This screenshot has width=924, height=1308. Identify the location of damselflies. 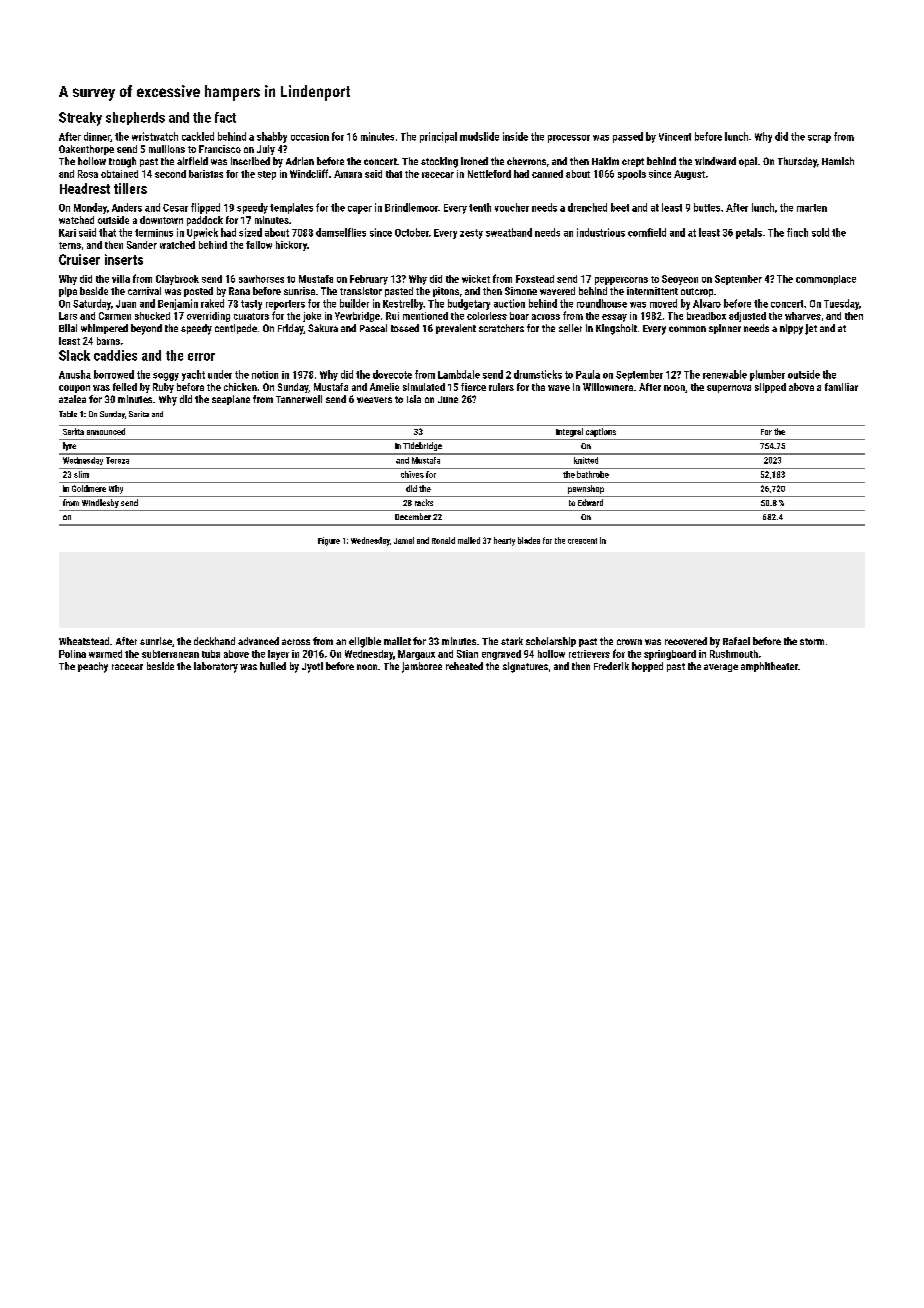
(341, 232).
